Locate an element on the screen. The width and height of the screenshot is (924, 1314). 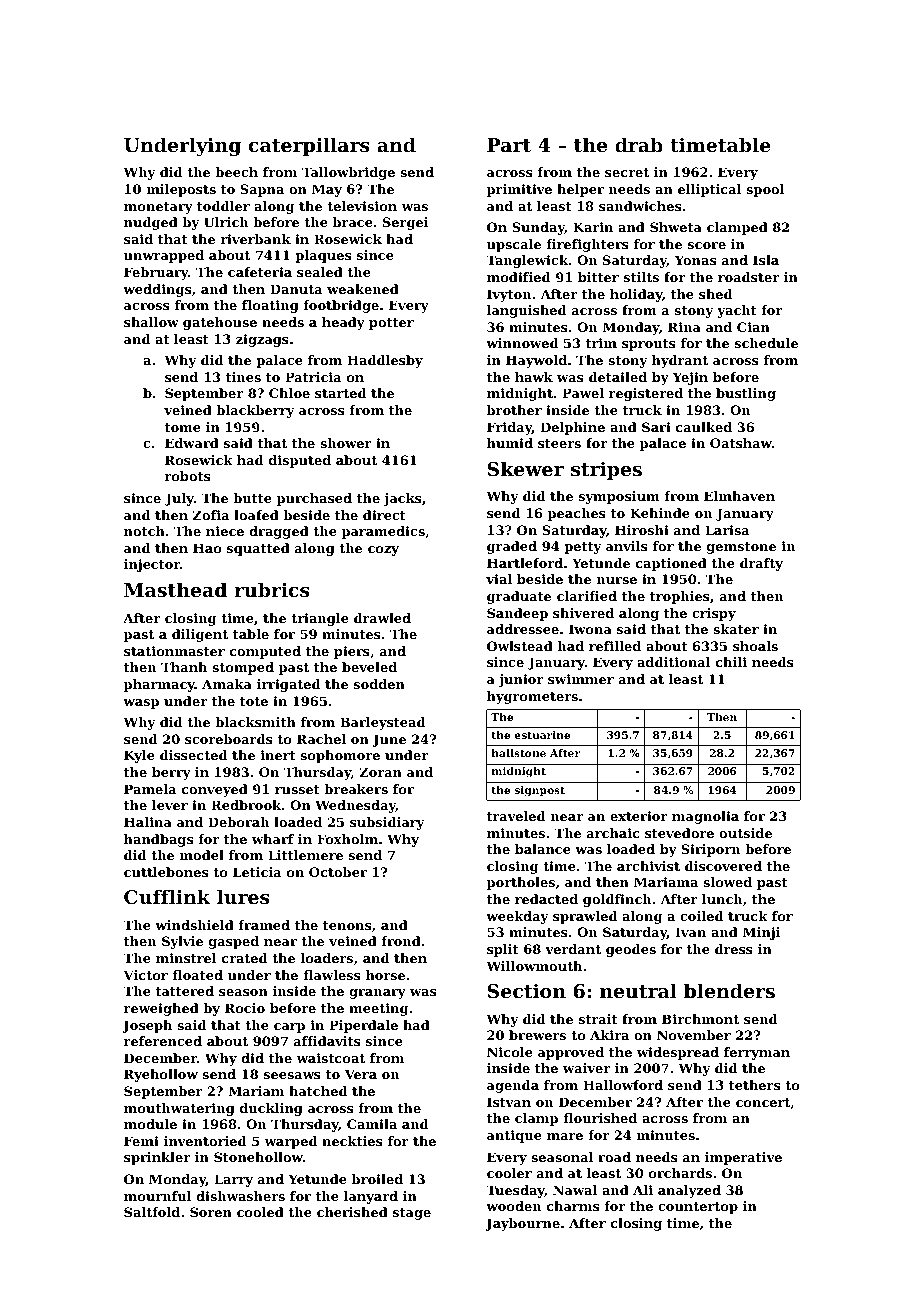
butte is located at coordinates (252, 498).
